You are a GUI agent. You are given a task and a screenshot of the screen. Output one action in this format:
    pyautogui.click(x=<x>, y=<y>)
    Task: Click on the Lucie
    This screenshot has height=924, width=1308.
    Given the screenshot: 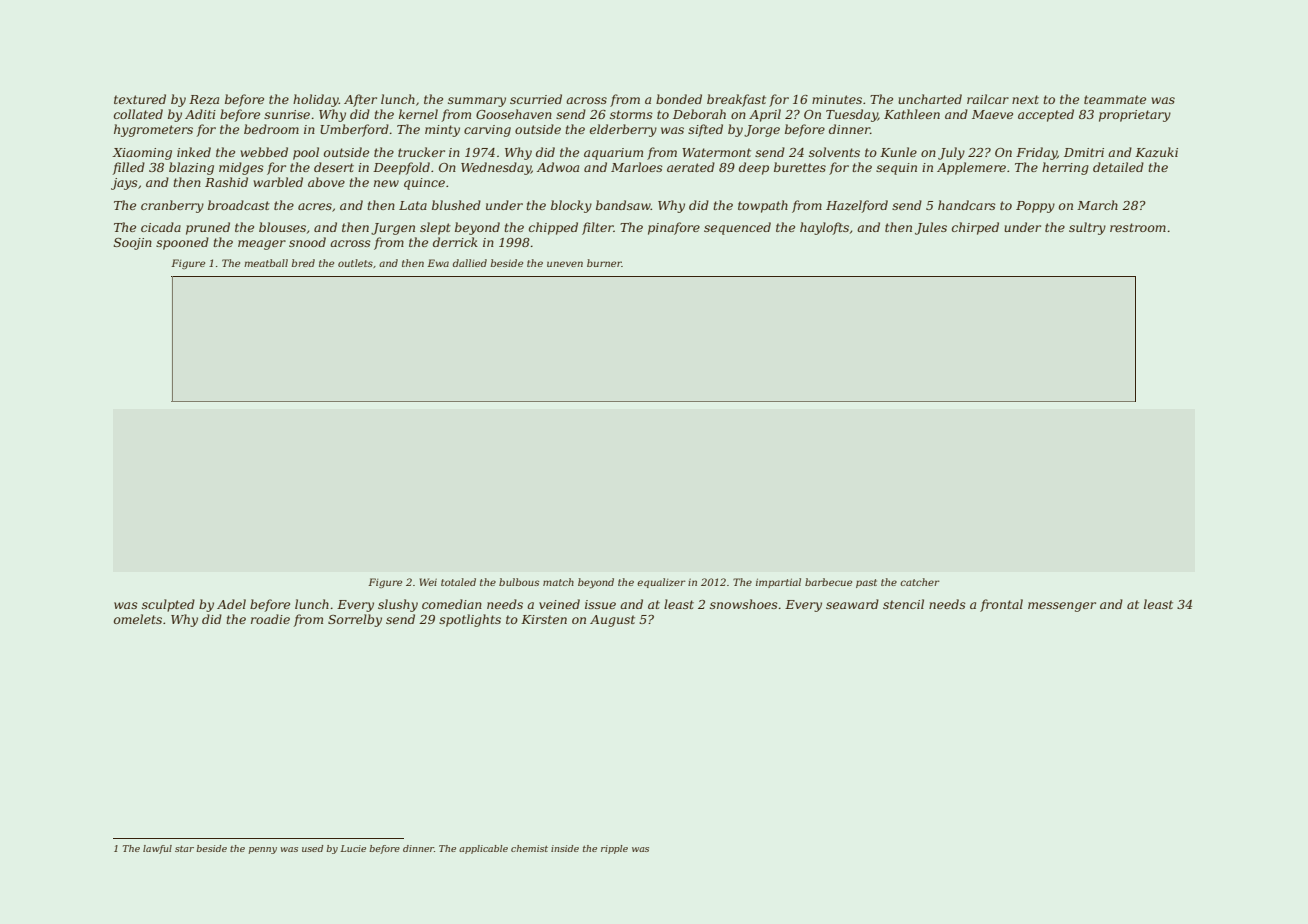 What is the action you would take?
    pyautogui.click(x=353, y=848)
